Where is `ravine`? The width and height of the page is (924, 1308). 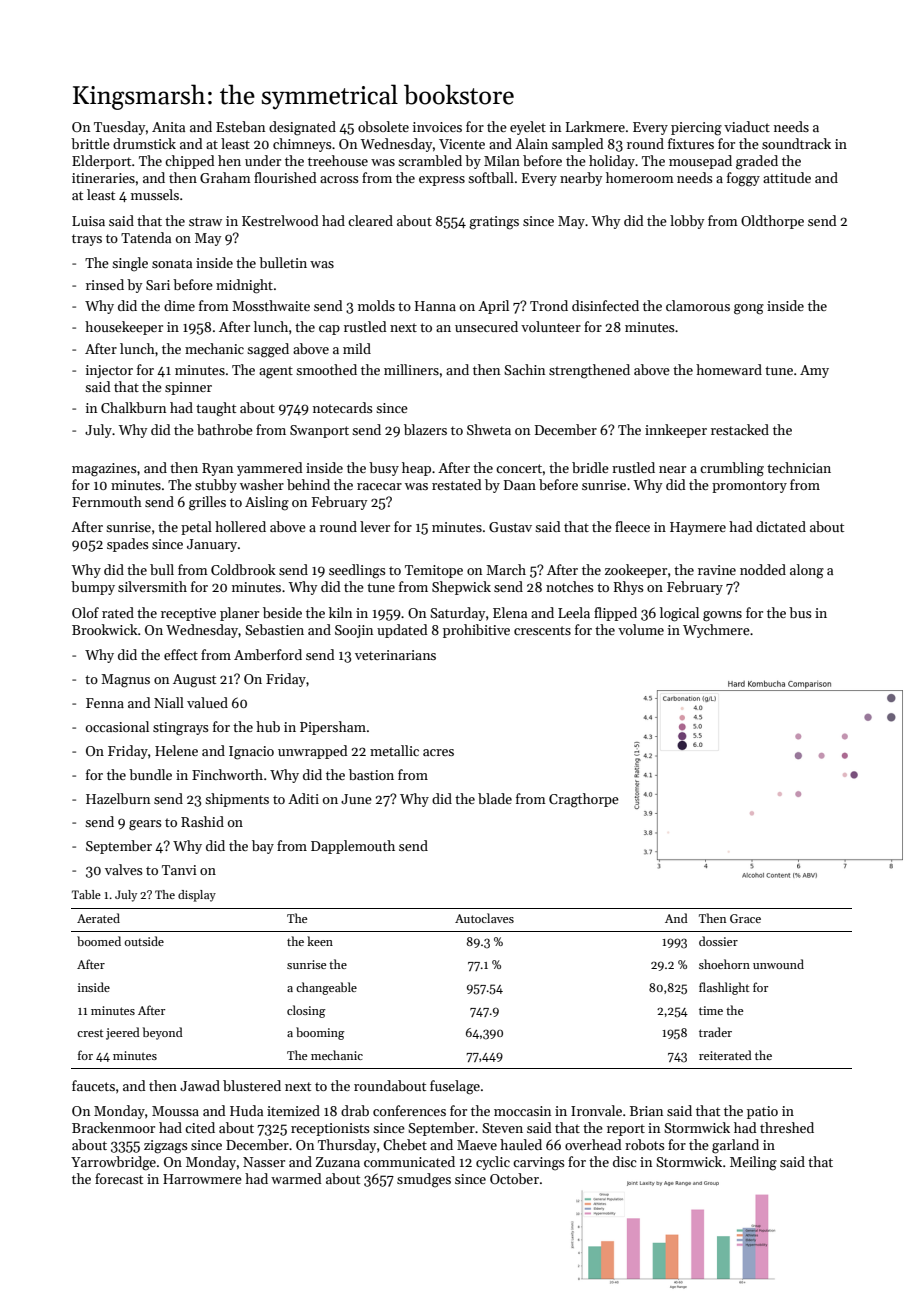
ravine is located at coordinates (717, 570).
